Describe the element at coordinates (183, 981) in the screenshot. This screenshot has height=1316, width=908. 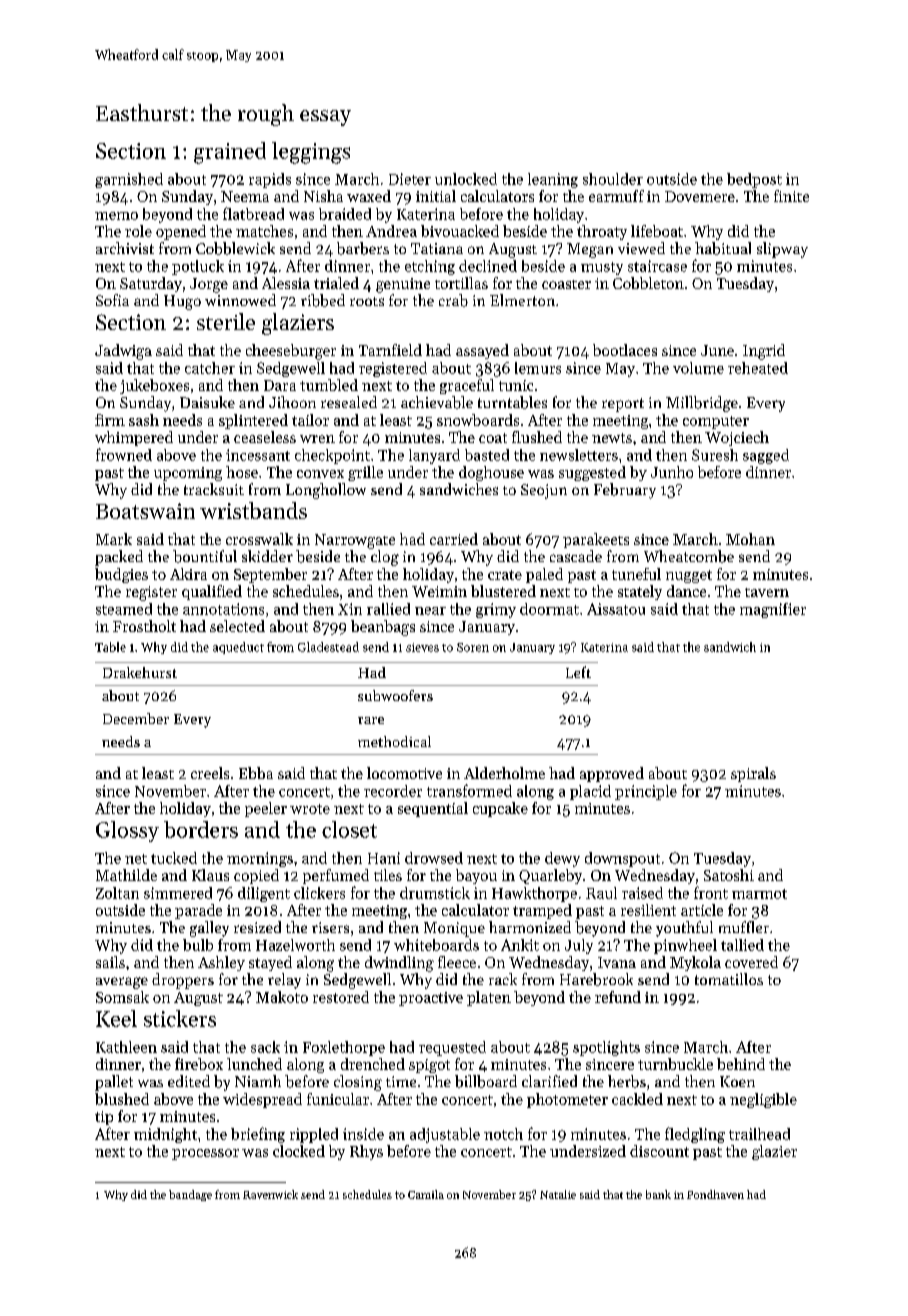
I see `droppers` at that location.
